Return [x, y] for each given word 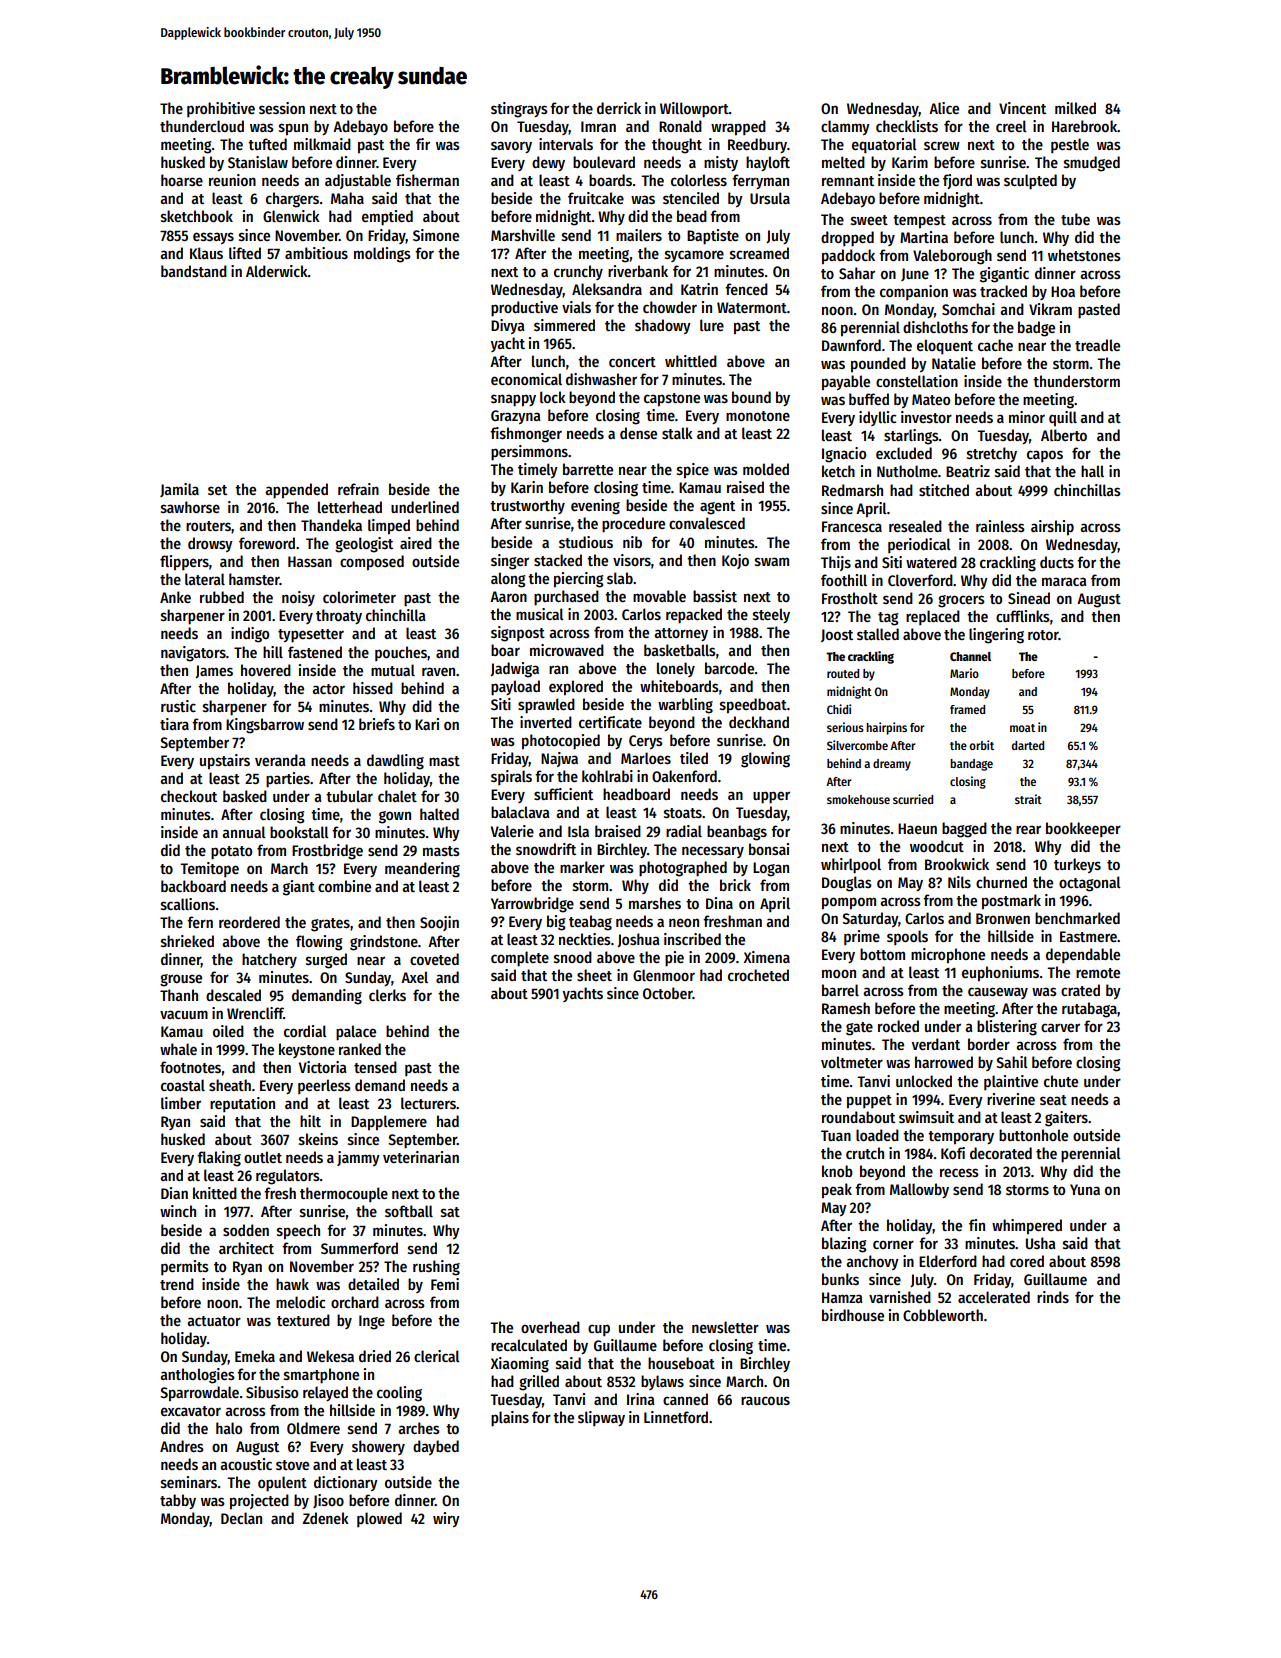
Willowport [694, 110]
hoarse [182, 180]
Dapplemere [389, 1123]
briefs [377, 724]
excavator [191, 1411]
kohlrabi [607, 776]
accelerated [994, 1297]
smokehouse [858, 799]
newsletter [725, 1327]
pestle [1070, 145]
